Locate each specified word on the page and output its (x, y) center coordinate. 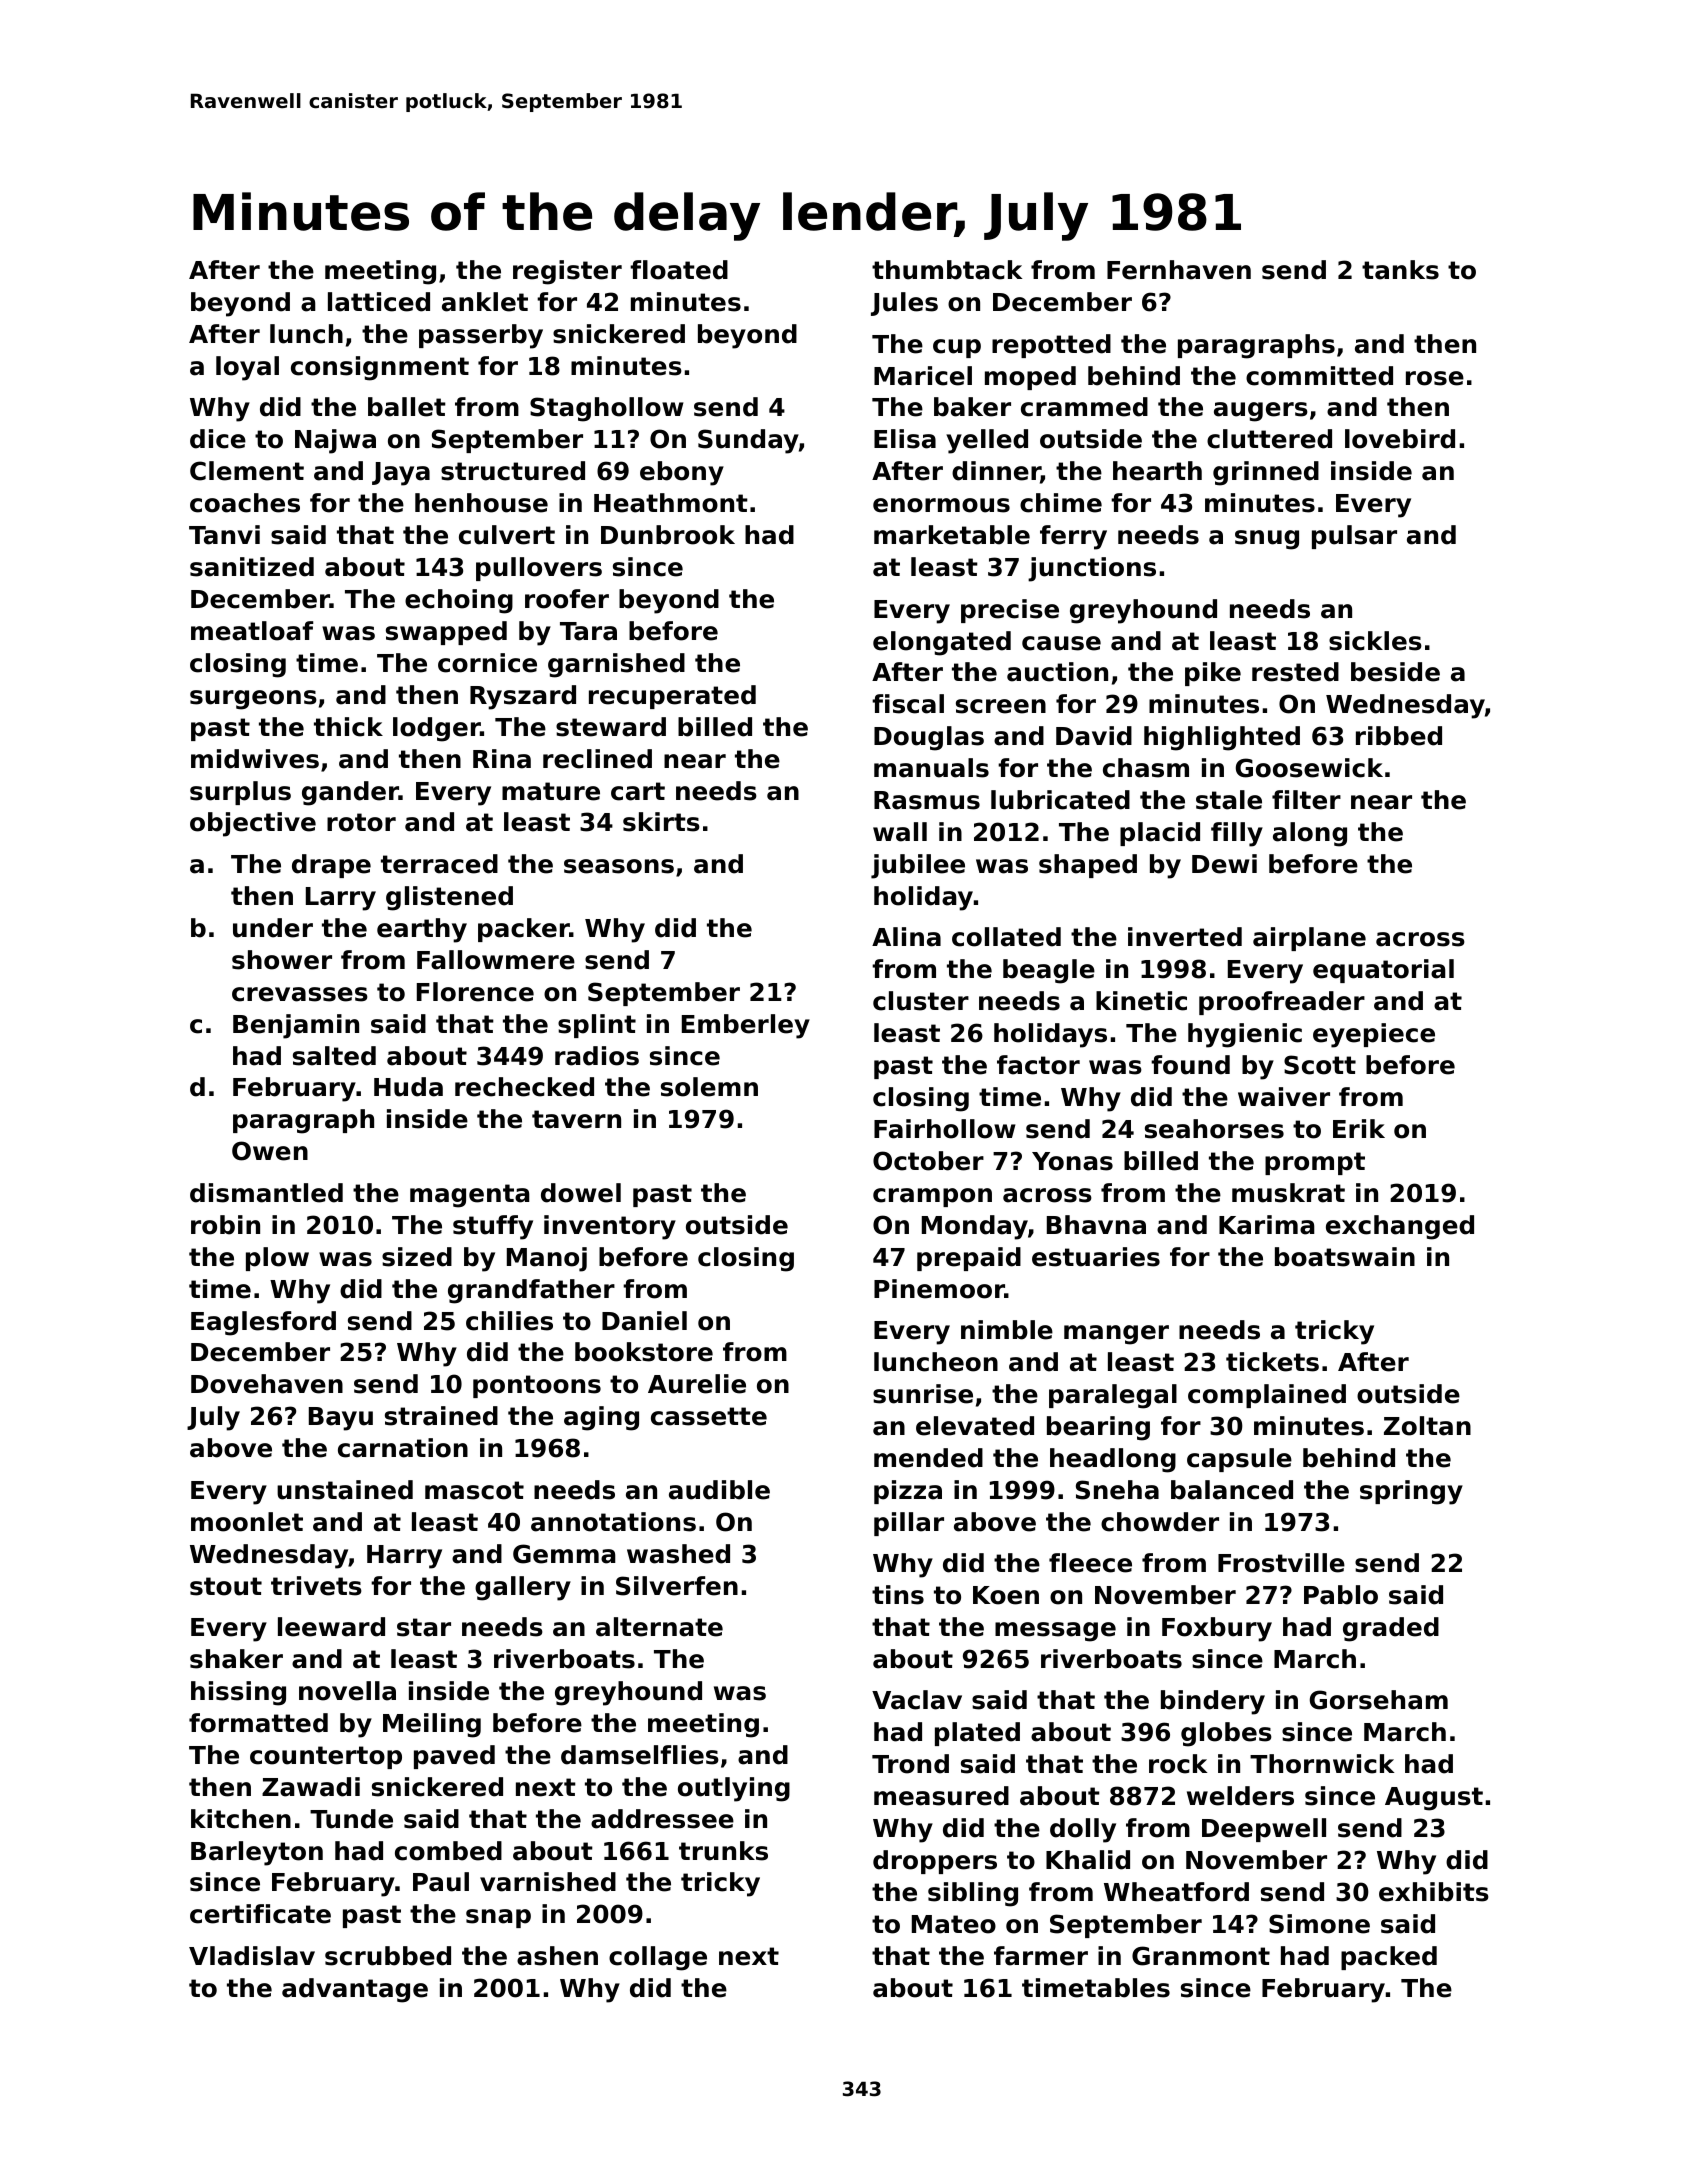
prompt (1315, 1163)
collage (658, 1958)
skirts (661, 822)
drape (331, 866)
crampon (932, 1197)
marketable (952, 535)
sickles (1375, 641)
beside (1395, 672)
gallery (523, 1588)
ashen (557, 1956)
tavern (576, 1119)
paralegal (1113, 1396)
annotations (613, 1522)
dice (218, 439)
